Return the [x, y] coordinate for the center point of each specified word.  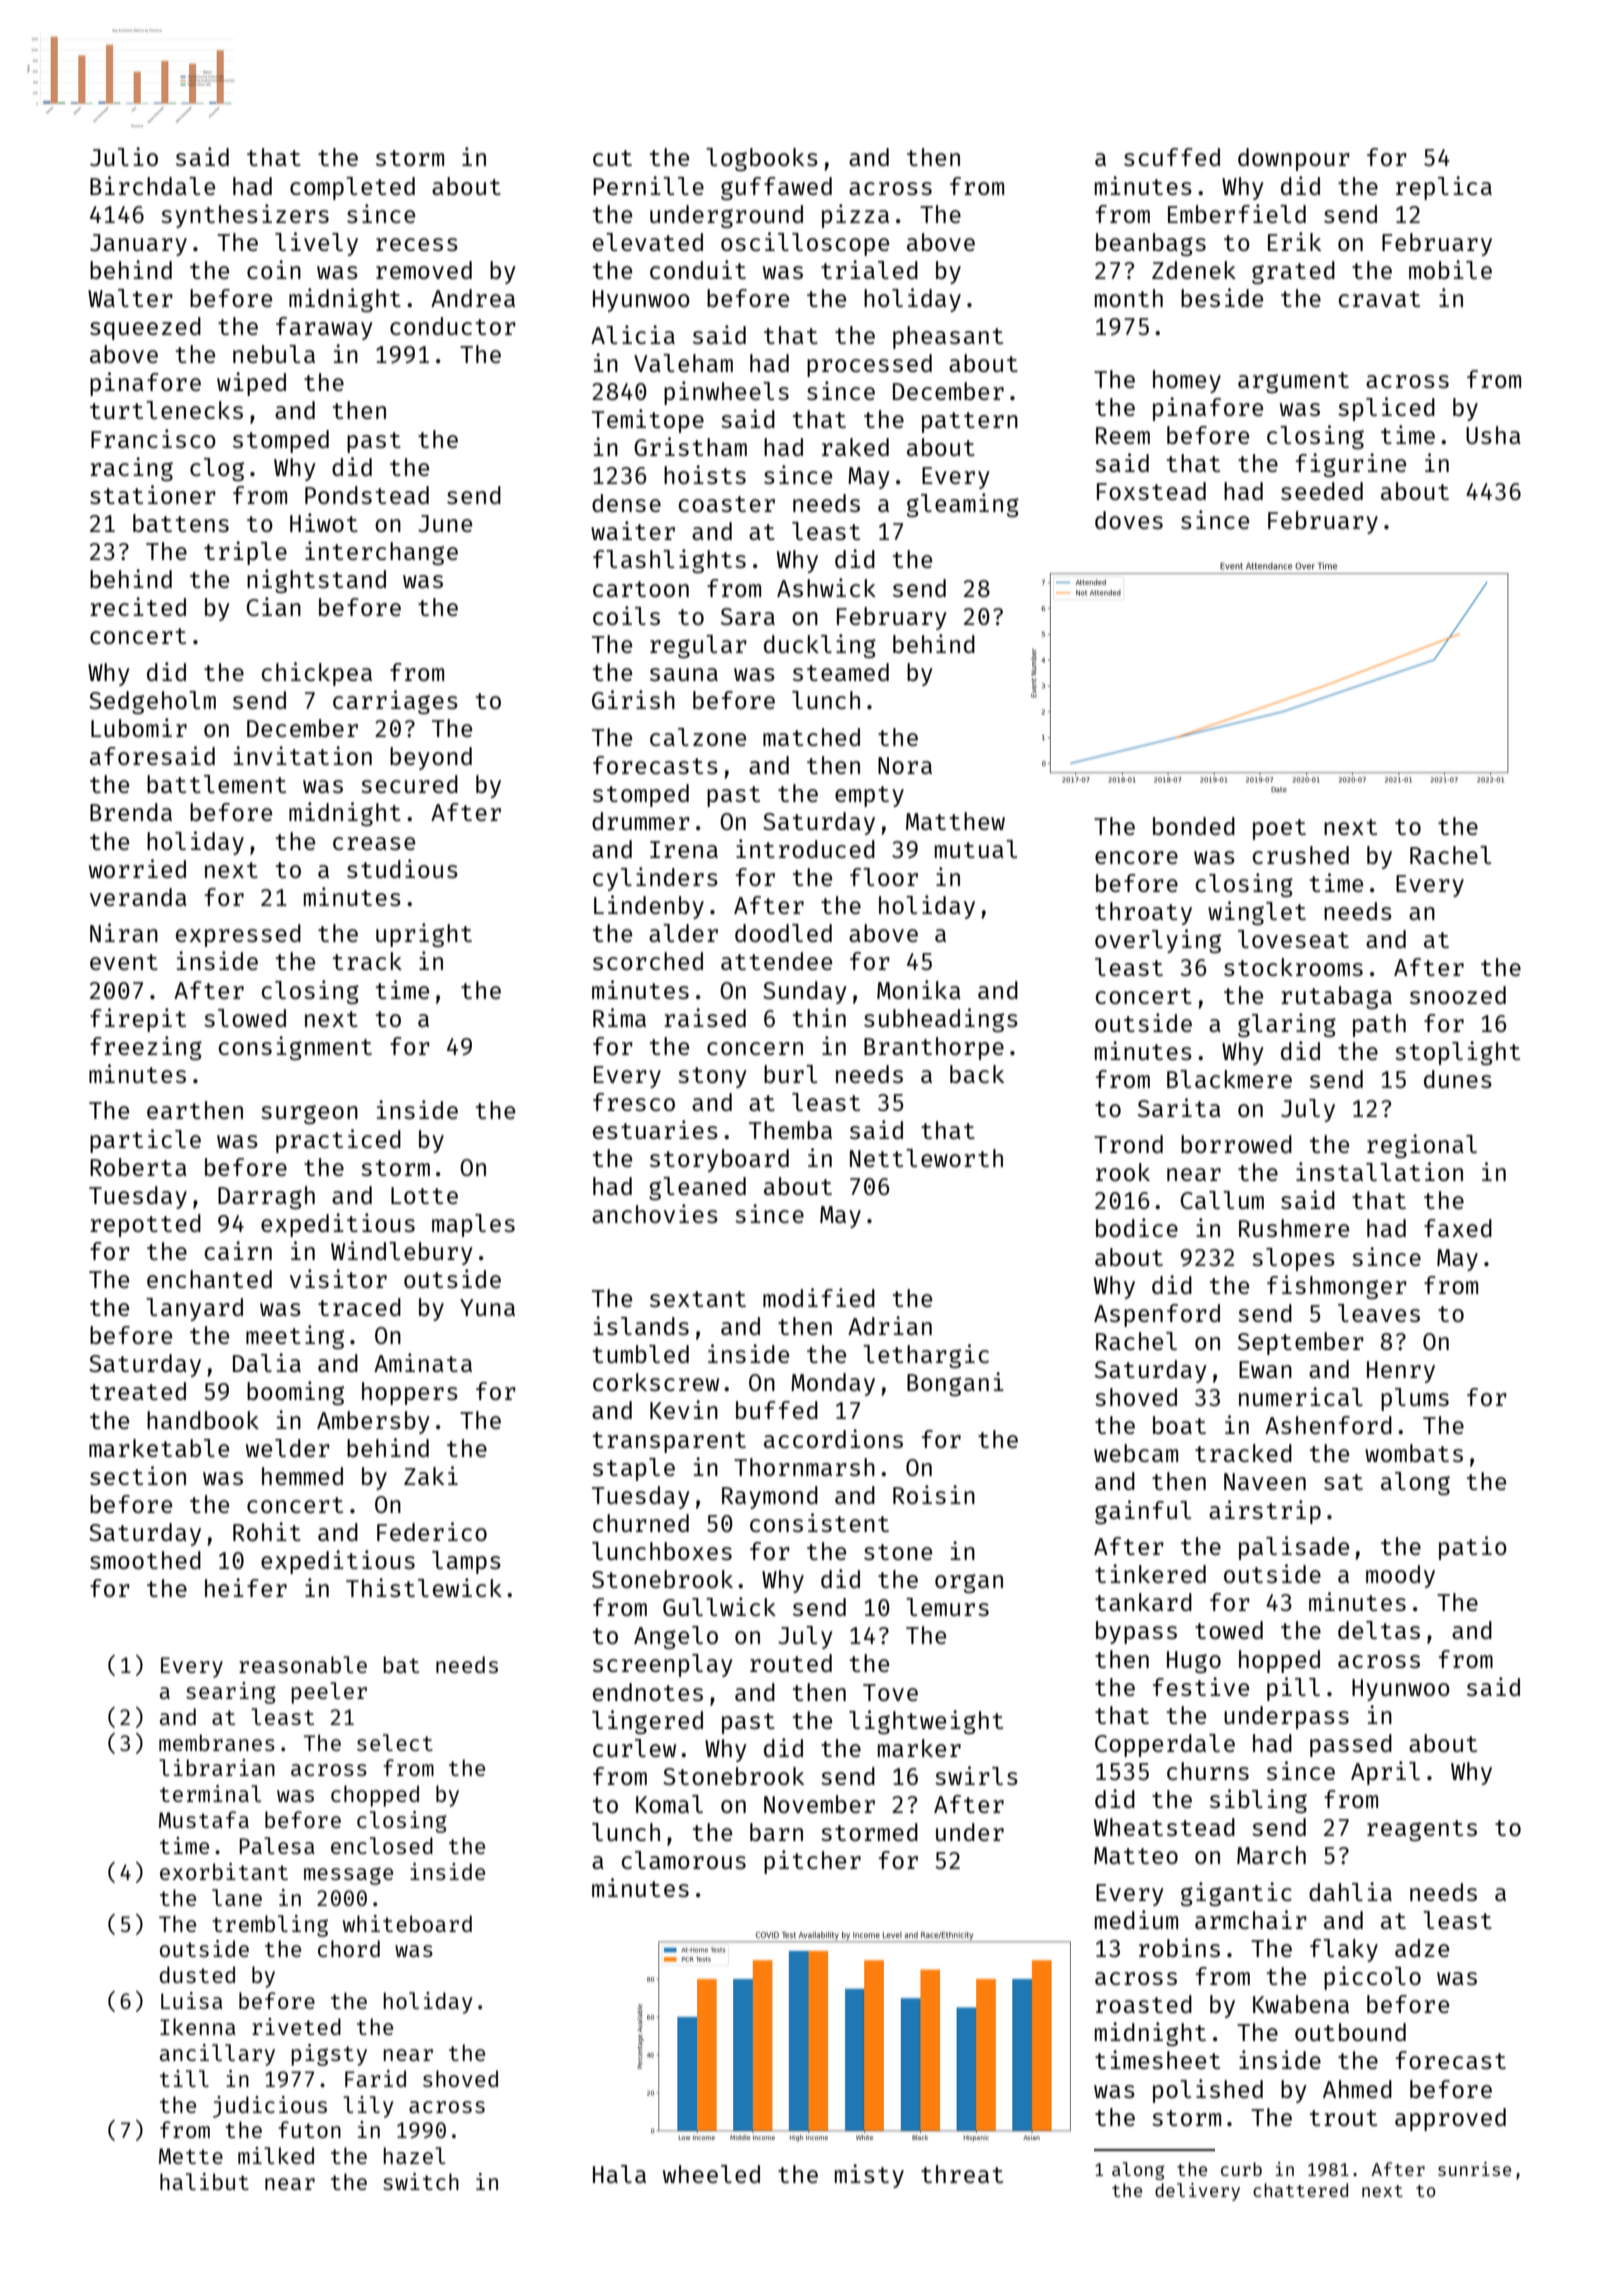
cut [612, 158]
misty [869, 2176]
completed [352, 188]
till [184, 2078]
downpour [1294, 159]
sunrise [1474, 2169]
